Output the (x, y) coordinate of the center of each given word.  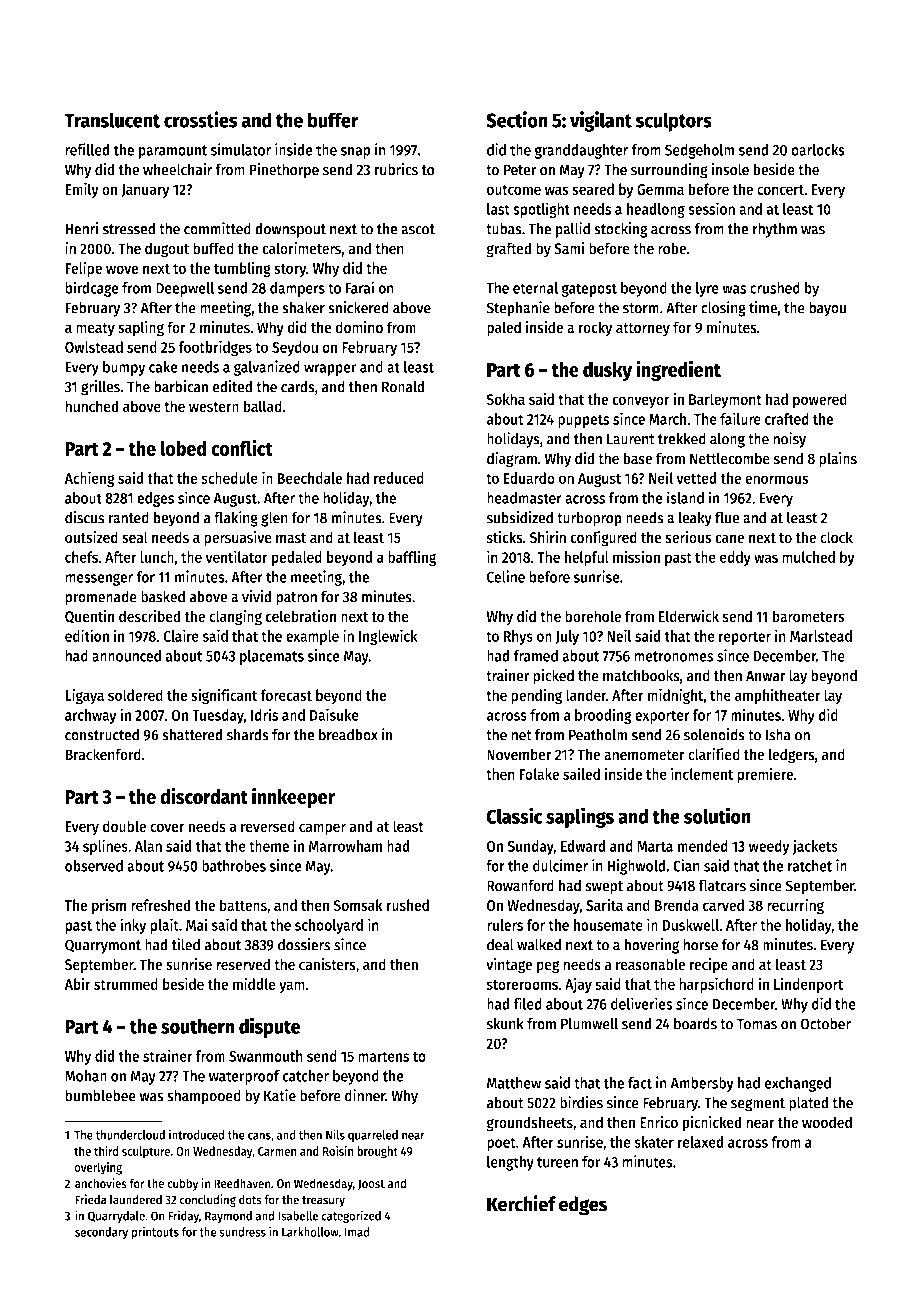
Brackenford (103, 754)
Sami (569, 248)
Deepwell (185, 289)
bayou (827, 309)
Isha (778, 735)
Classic (514, 815)
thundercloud (130, 1135)
